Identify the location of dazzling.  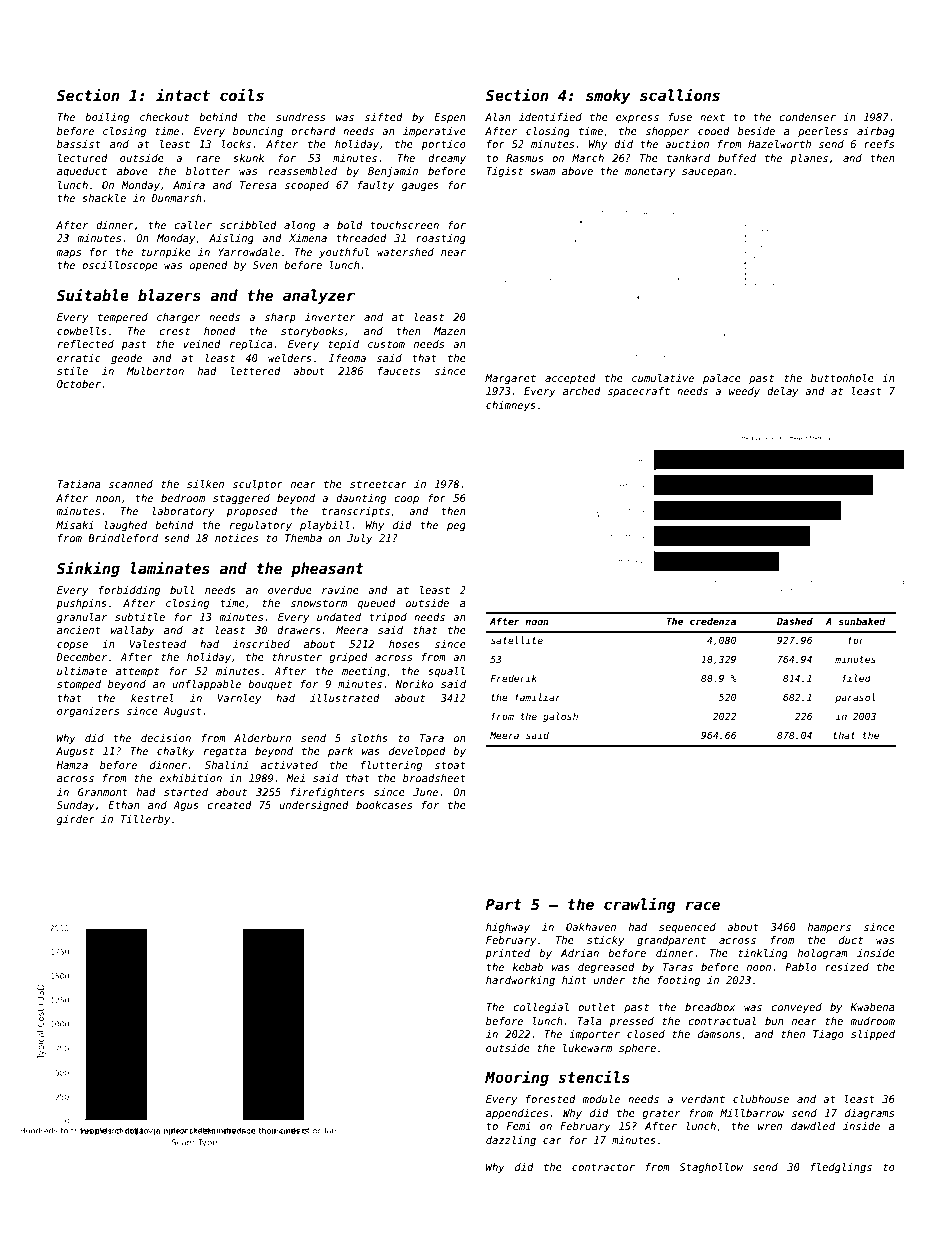
(511, 1141).
